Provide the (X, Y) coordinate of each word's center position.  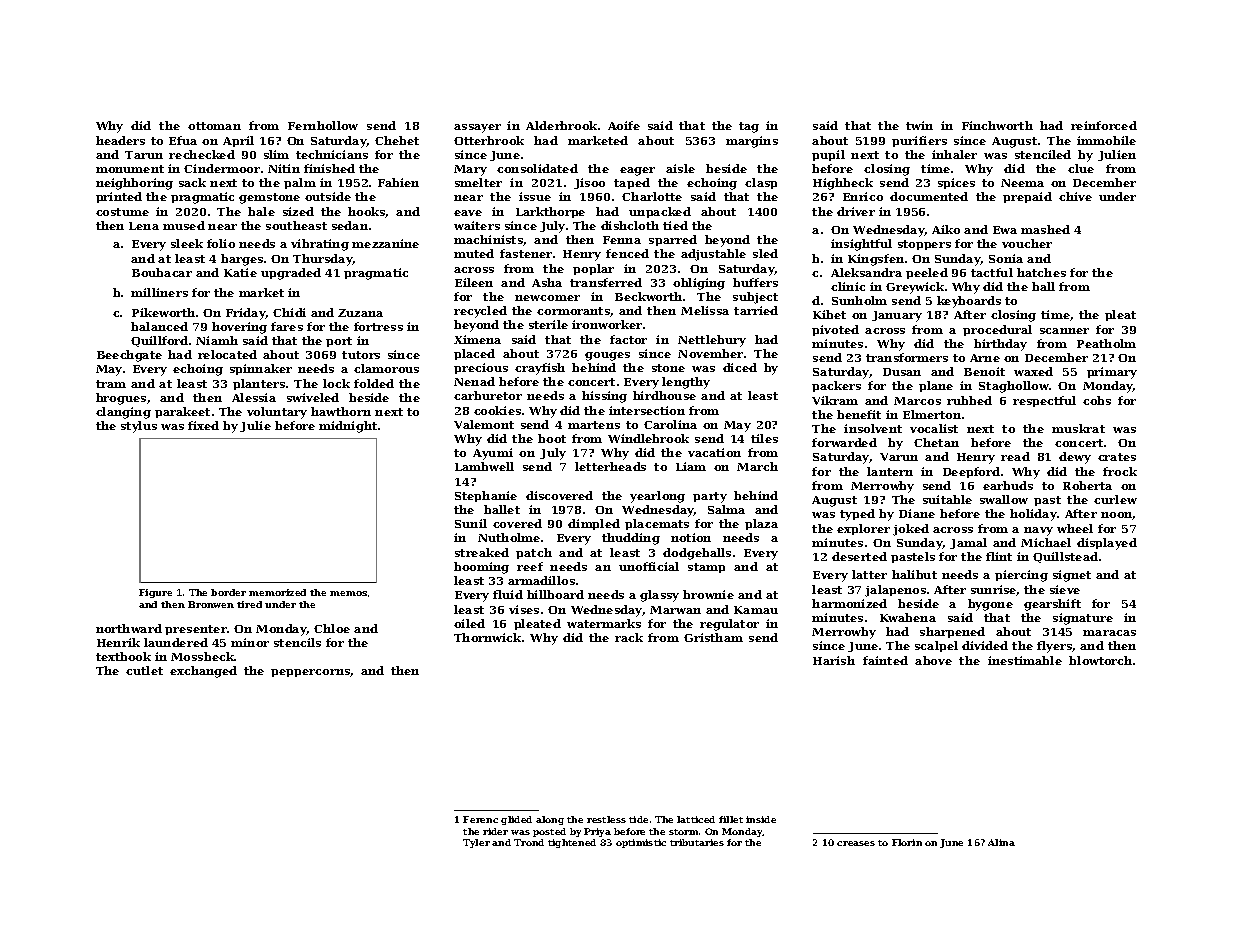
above (933, 660)
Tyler (476, 843)
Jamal (968, 543)
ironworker (607, 324)
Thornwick (487, 637)
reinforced (1104, 125)
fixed (203, 425)
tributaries (697, 842)
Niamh (217, 340)
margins (752, 142)
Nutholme (509, 537)
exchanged (203, 672)
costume (122, 212)
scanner (1064, 331)
